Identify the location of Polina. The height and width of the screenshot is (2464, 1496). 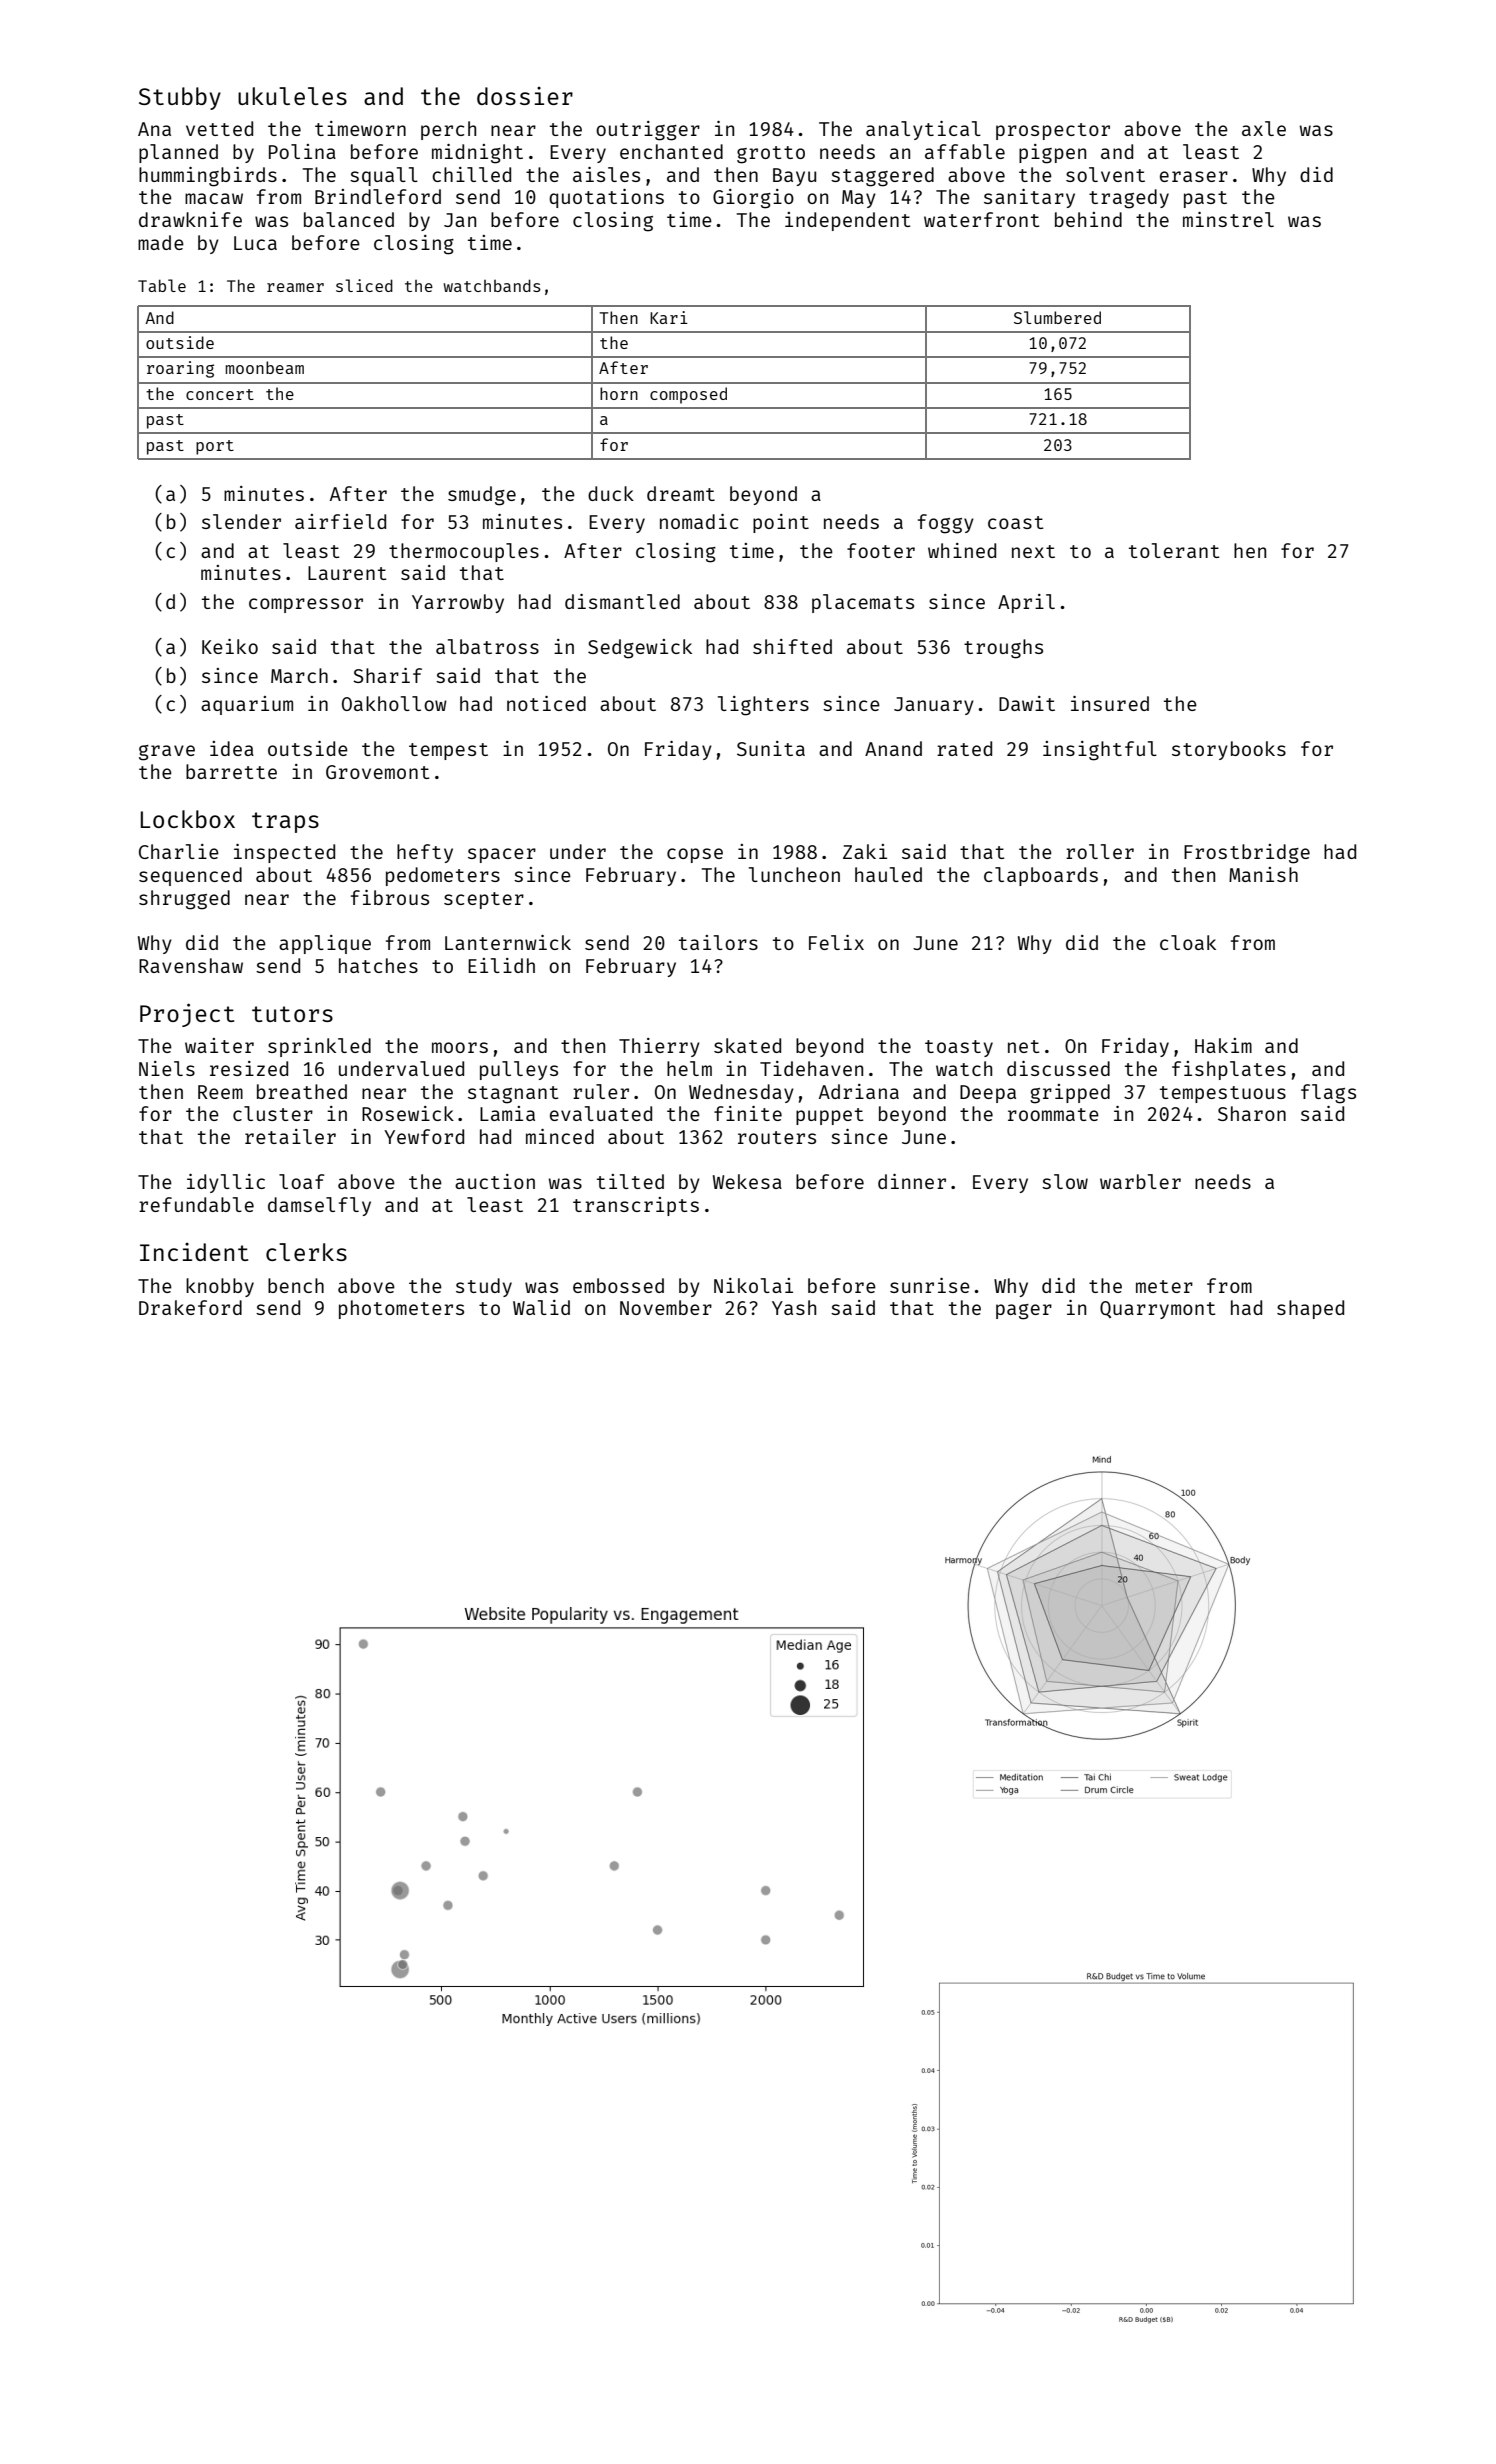
(302, 151).
